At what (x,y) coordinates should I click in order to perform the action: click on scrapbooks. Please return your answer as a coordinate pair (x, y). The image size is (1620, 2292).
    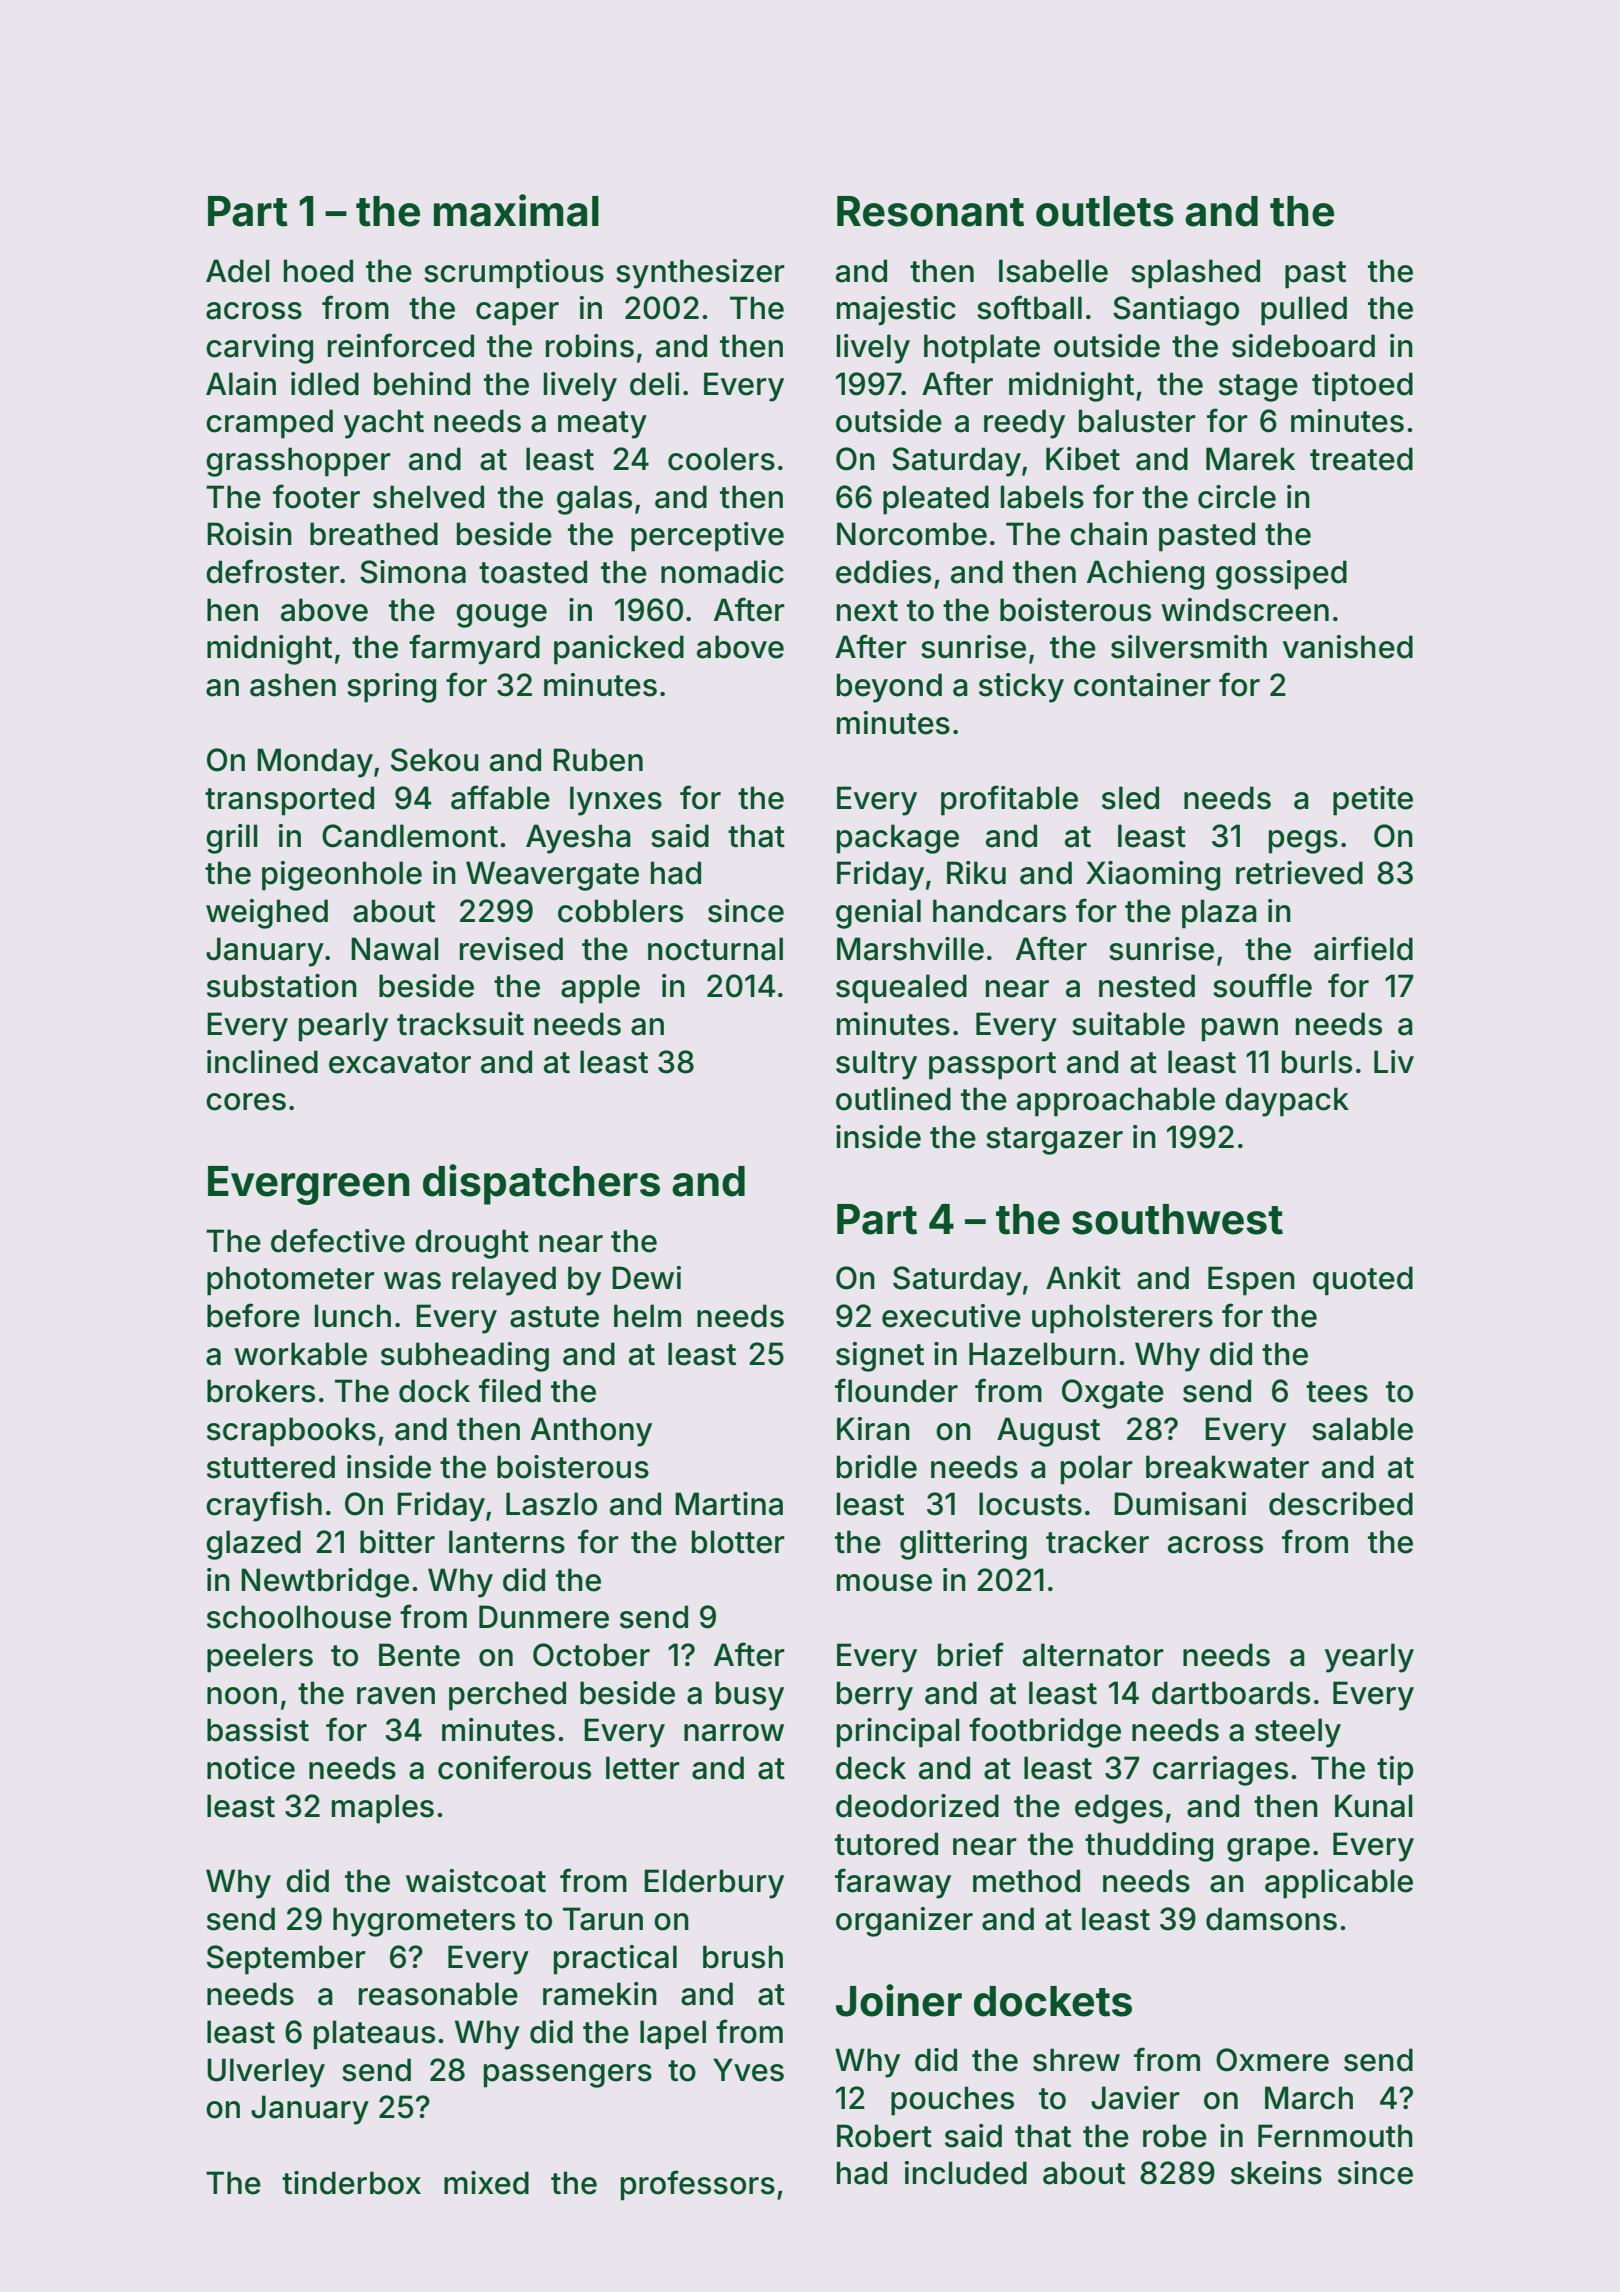
    Looking at the image, I should click on (291, 1432).
